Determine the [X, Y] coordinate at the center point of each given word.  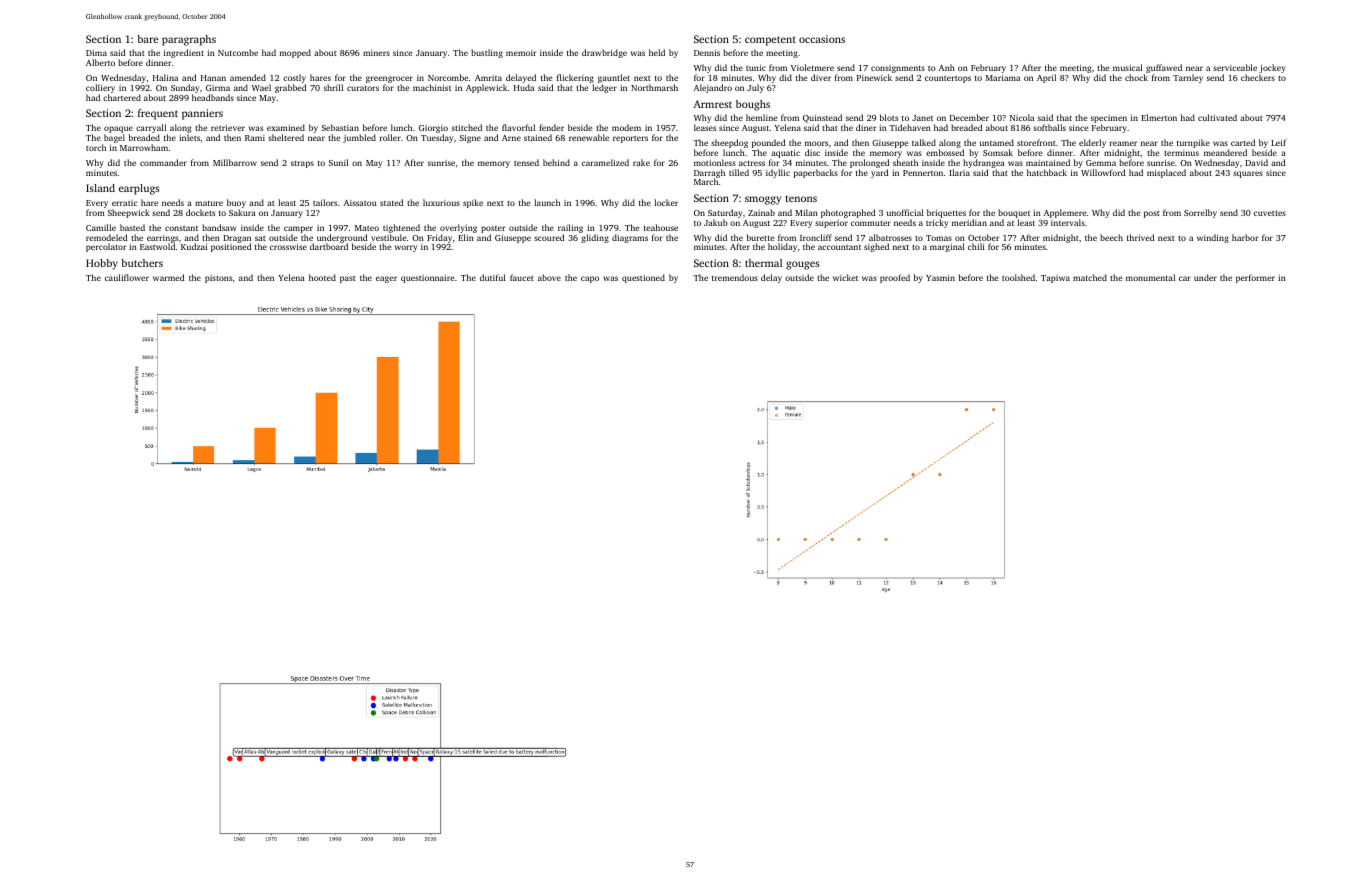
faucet [522, 277]
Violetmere [812, 67]
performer [1255, 278]
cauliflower [127, 277]
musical [1128, 67]
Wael [261, 87]
